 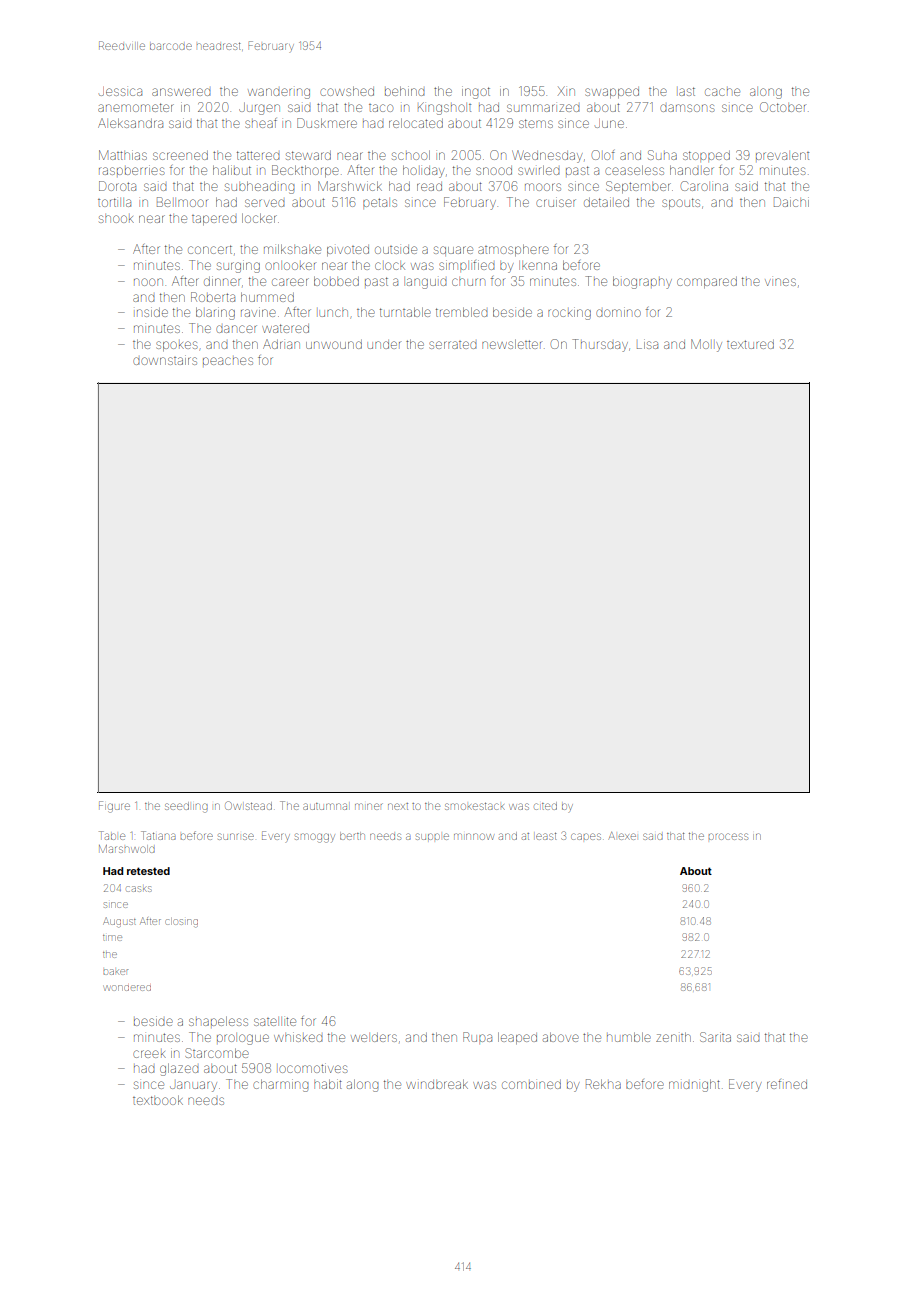 I want to click on Alexei, so click(x=622, y=836).
